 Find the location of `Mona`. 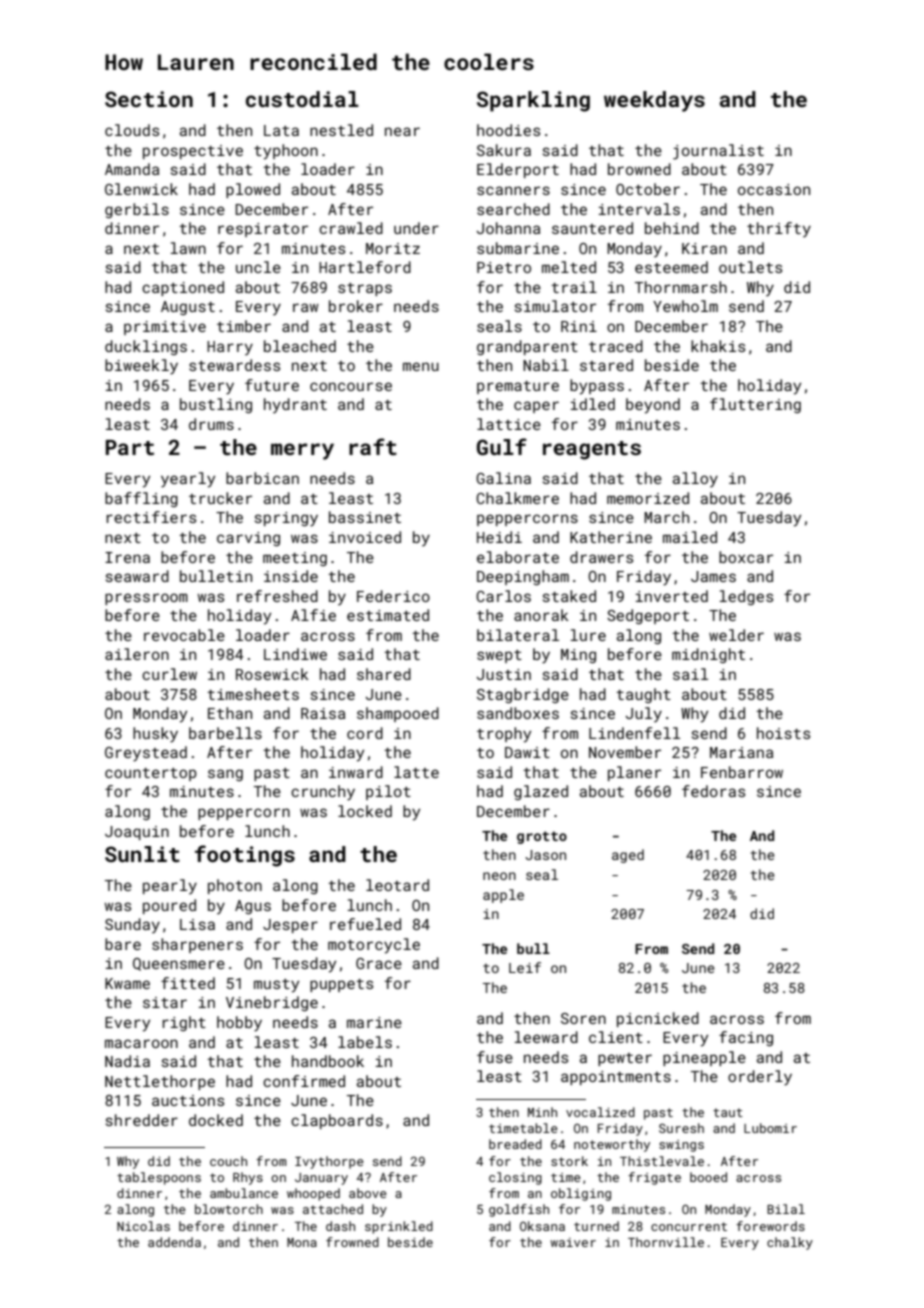

Mona is located at coordinates (302, 1242).
